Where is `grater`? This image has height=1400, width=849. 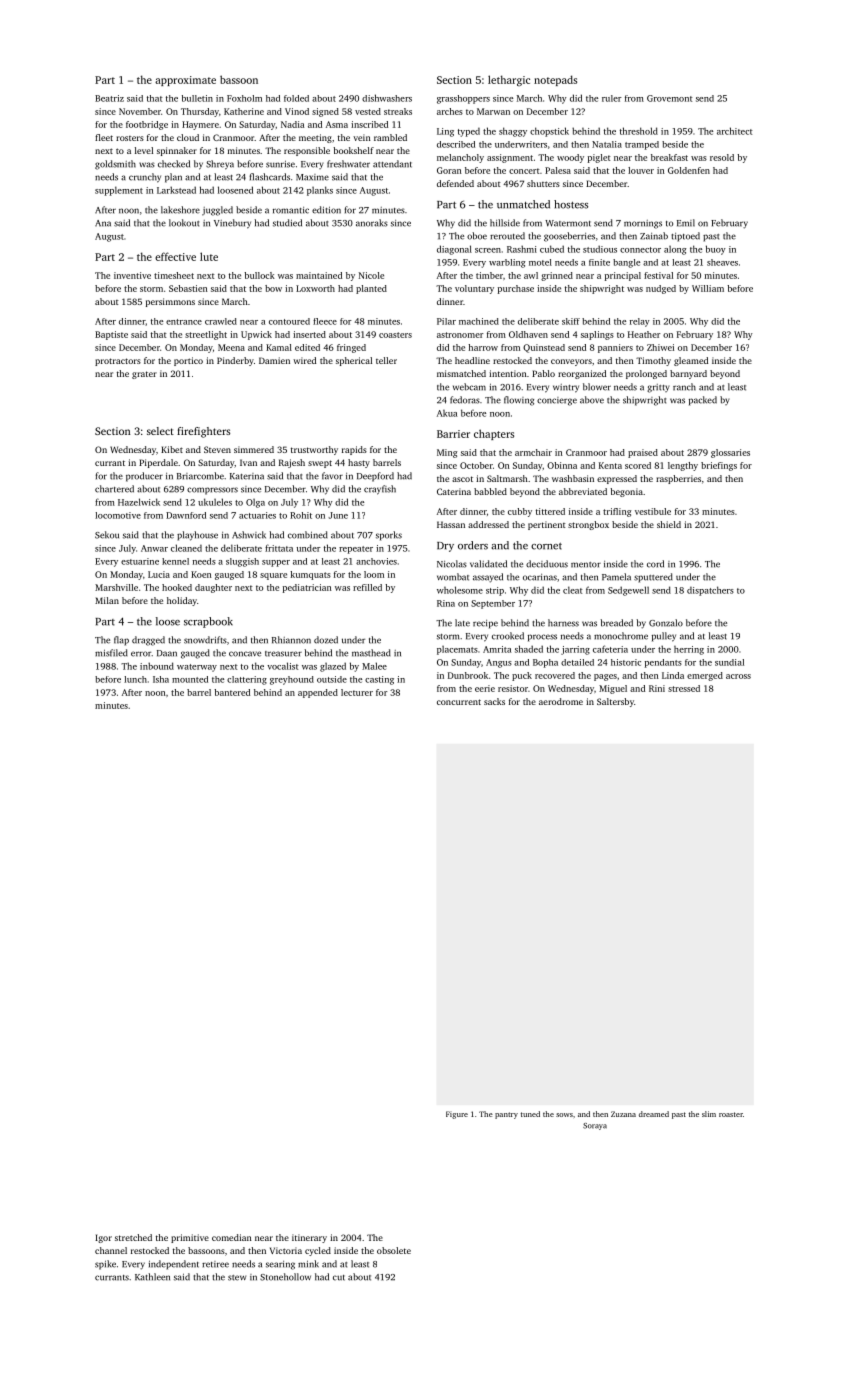
grater is located at coordinates (144, 375).
